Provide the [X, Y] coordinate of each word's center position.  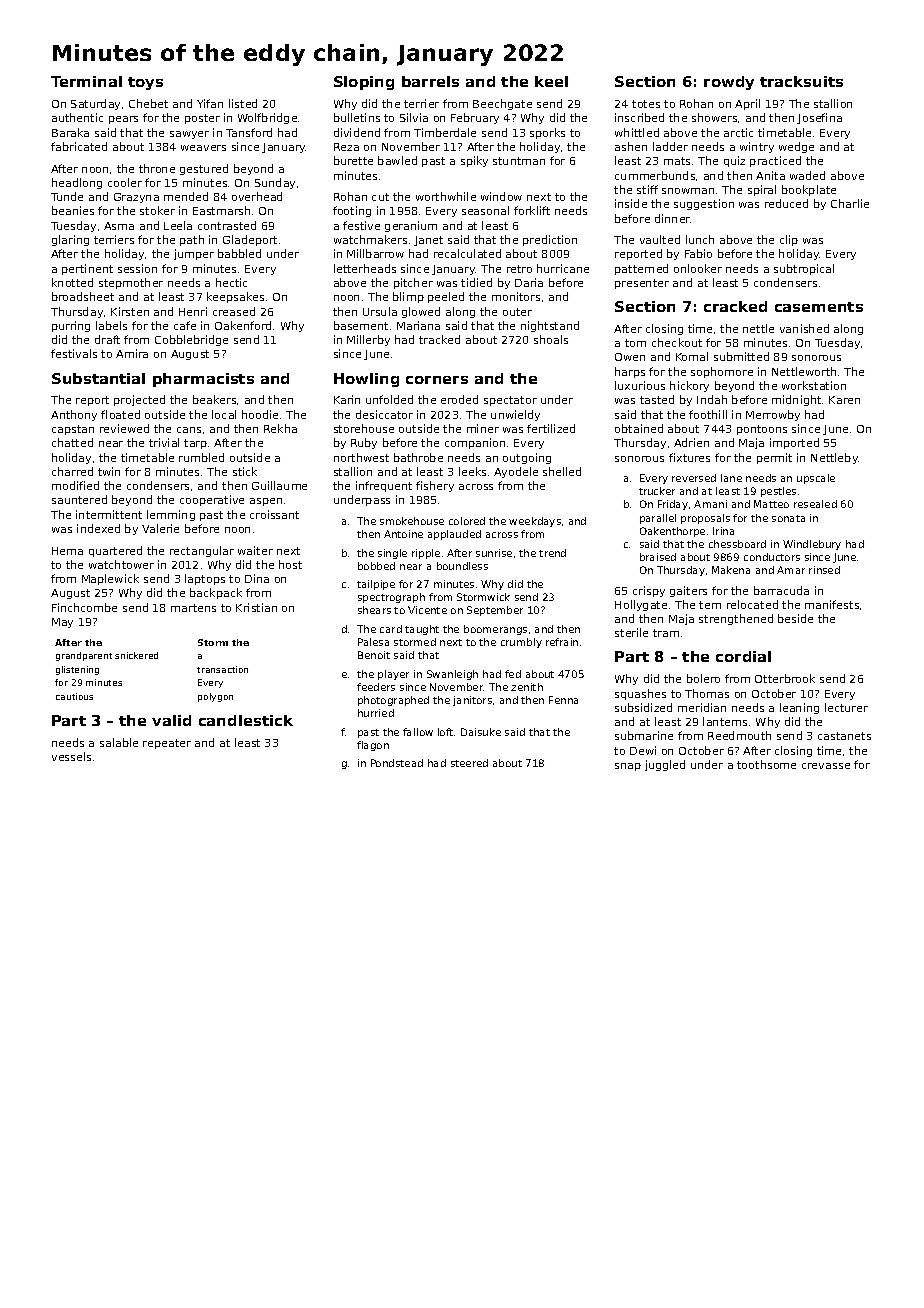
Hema [67, 551]
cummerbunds [655, 175]
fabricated [79, 146]
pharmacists [203, 380]
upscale [816, 479]
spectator [510, 401]
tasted [657, 399]
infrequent [384, 486]
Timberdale [445, 132]
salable [119, 742]
